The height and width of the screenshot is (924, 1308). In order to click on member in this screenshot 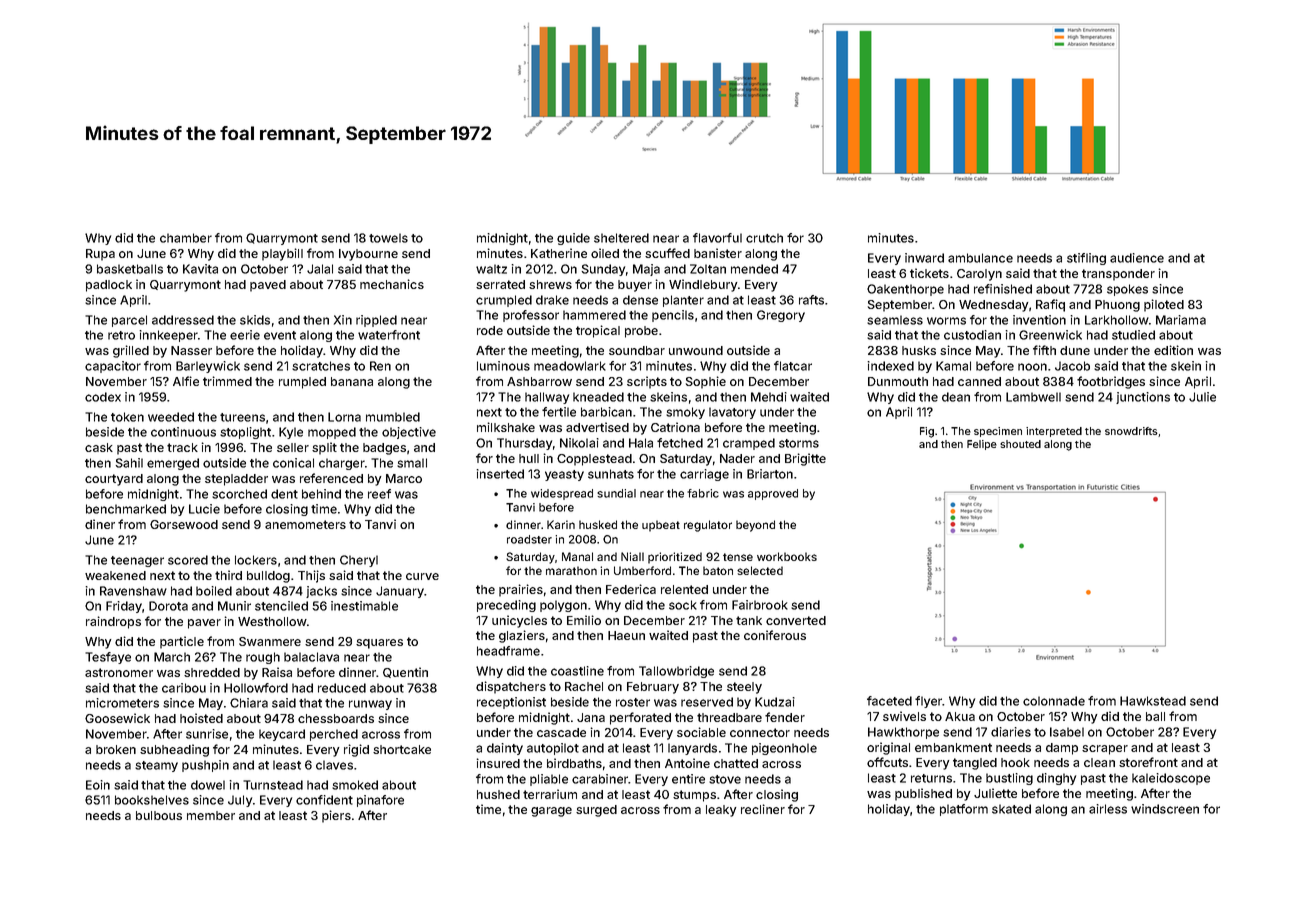, I will do `click(211, 815)`.
